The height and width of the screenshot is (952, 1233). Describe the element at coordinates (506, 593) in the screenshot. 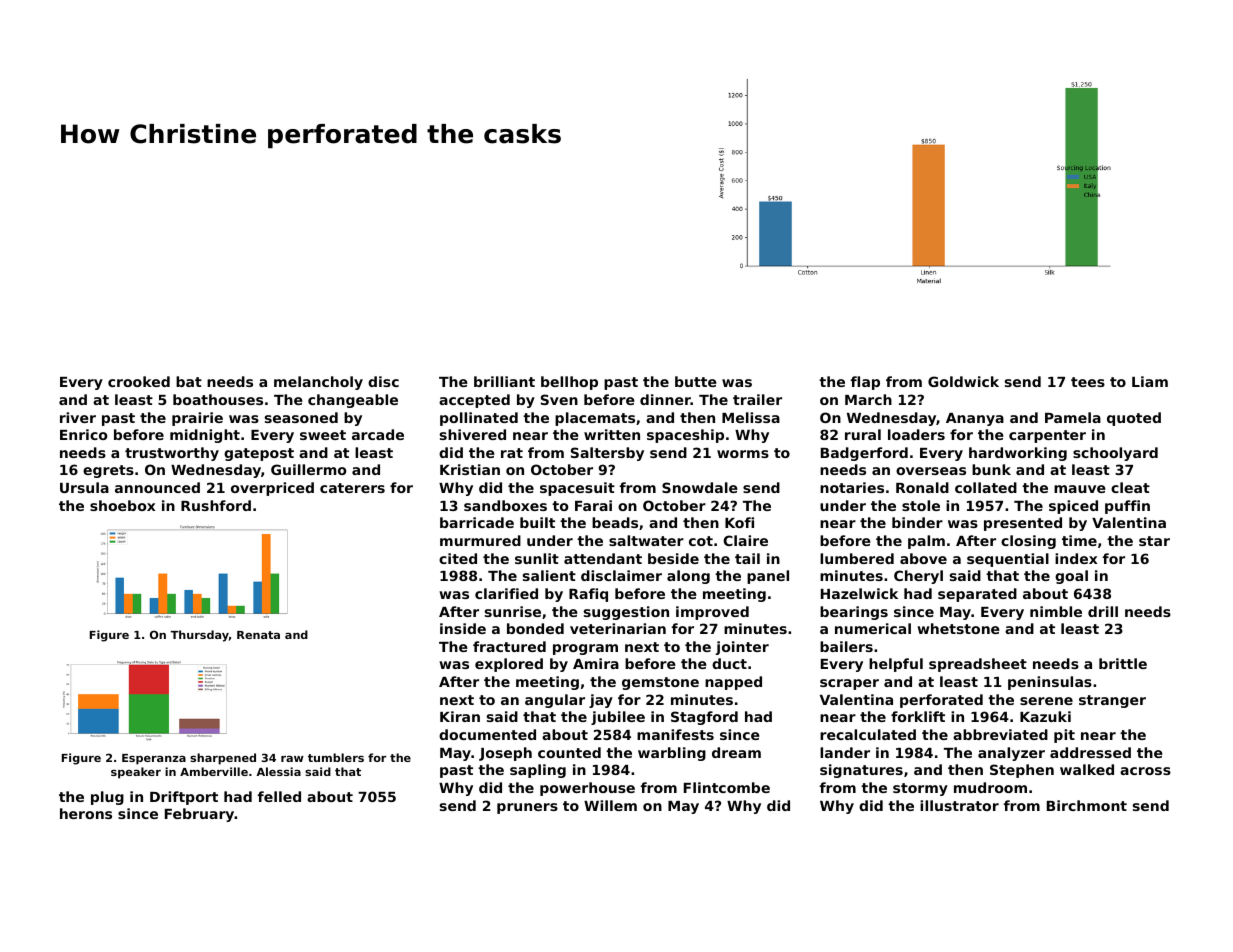

I see `clarified` at that location.
